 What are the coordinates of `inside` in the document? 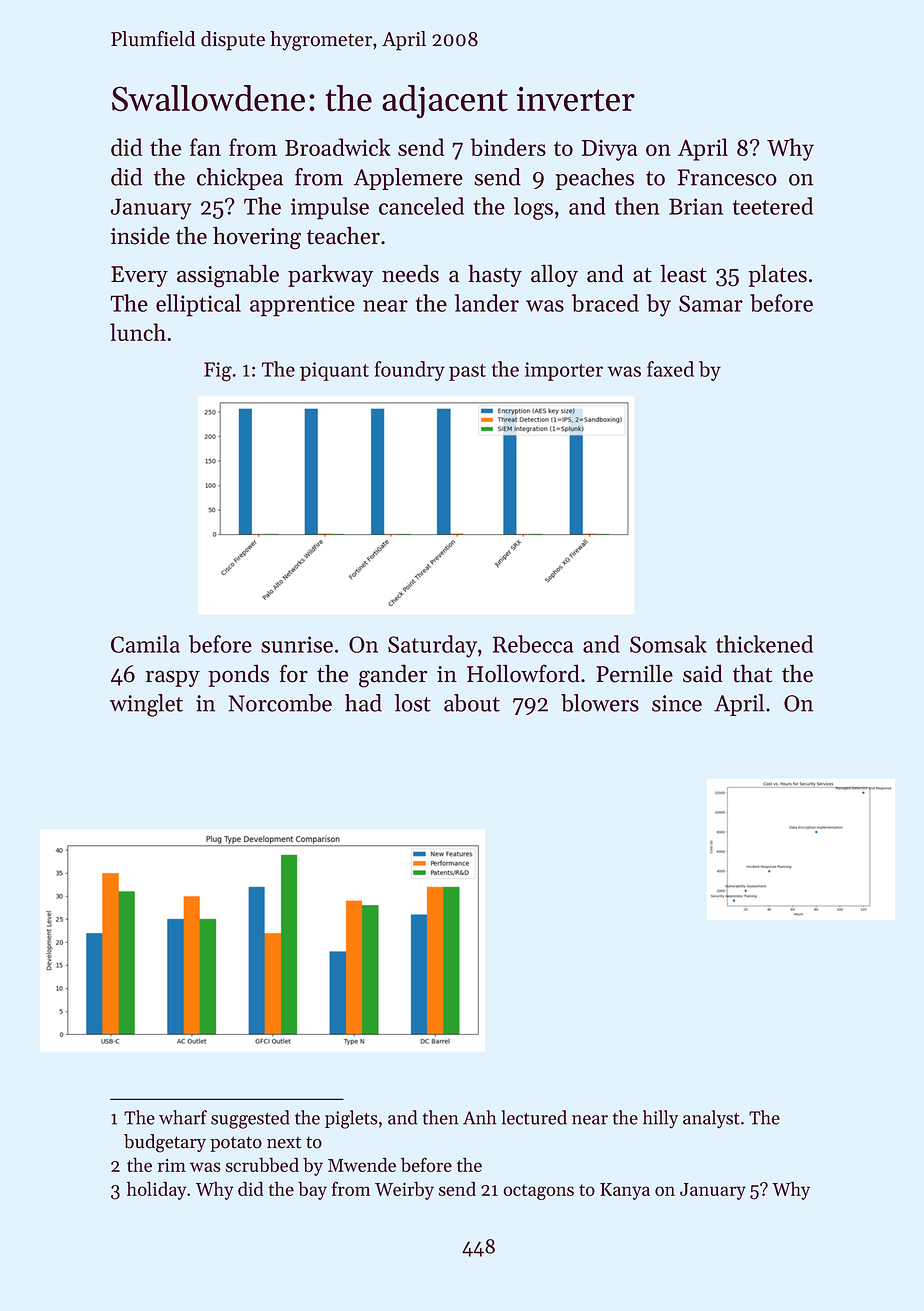 It's located at (140, 235).
